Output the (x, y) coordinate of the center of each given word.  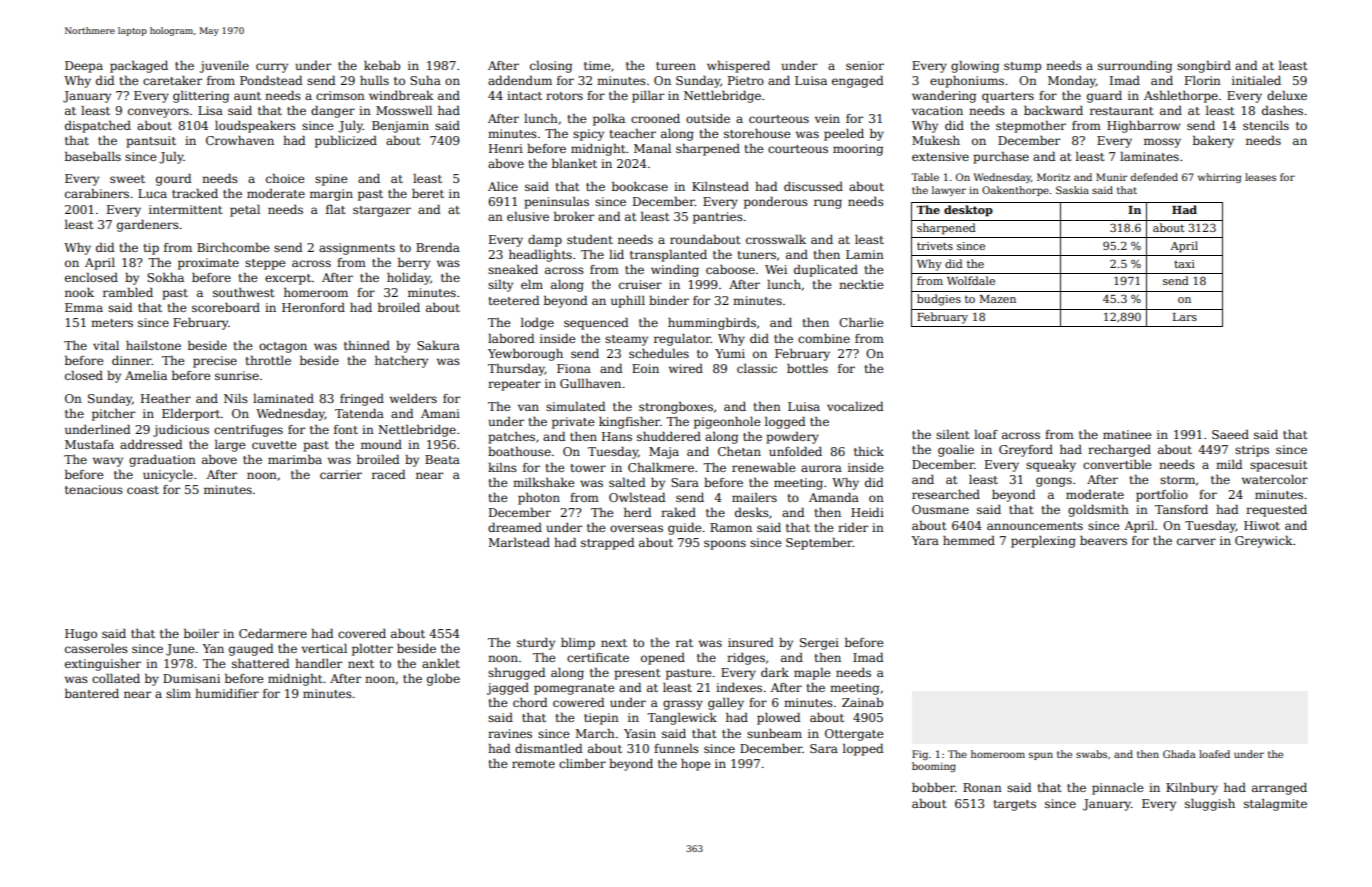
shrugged (516, 674)
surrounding (1135, 67)
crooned (655, 118)
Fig (920, 755)
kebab (382, 65)
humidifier (227, 693)
